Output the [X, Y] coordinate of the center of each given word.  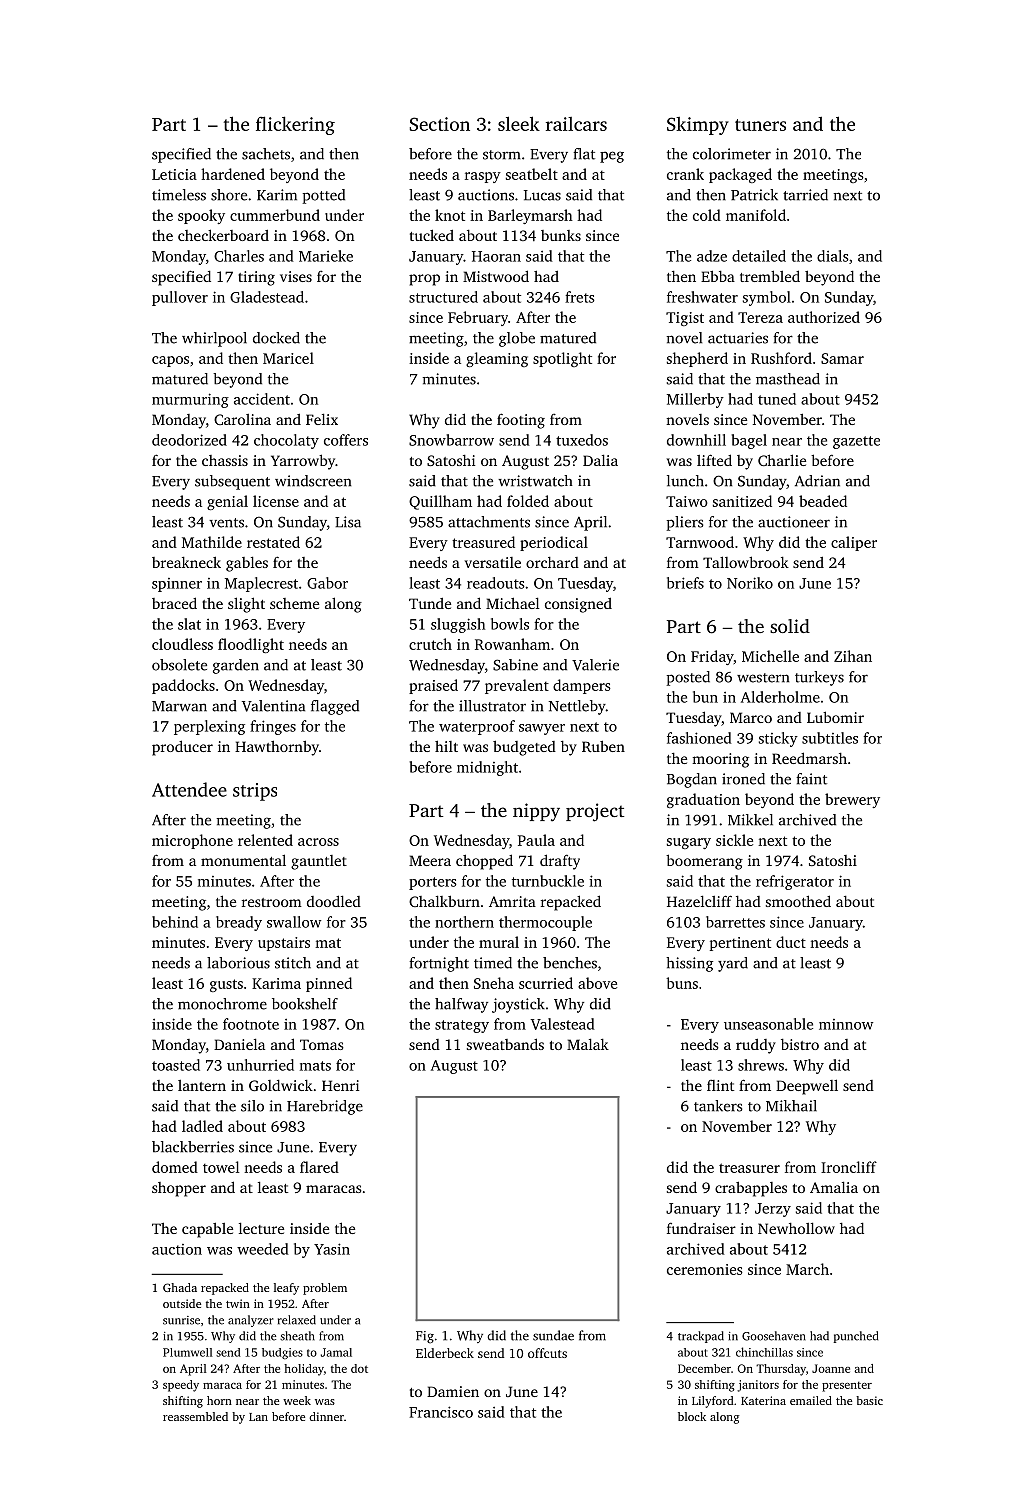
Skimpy [698, 126]
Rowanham [512, 644]
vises [296, 276]
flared [319, 1167]
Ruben [603, 746]
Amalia [834, 1187]
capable [207, 1230]
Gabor [327, 583]
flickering [295, 125]
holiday [304, 1370]
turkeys [819, 678]
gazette [856, 442]
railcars [576, 124]
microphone [192, 841]
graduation [703, 800]
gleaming [497, 359]
